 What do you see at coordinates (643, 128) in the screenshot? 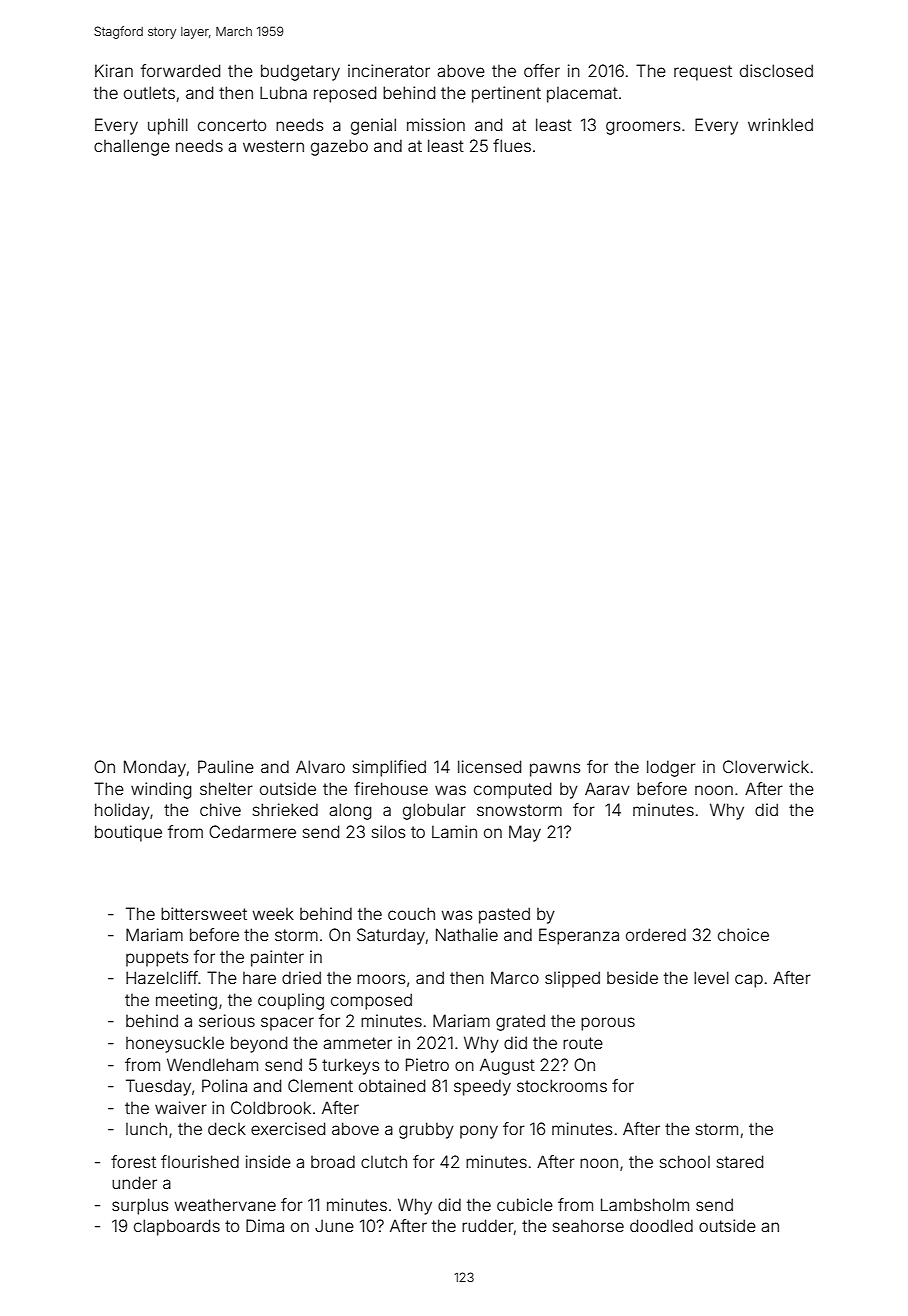
I see `groomers` at bounding box center [643, 128].
